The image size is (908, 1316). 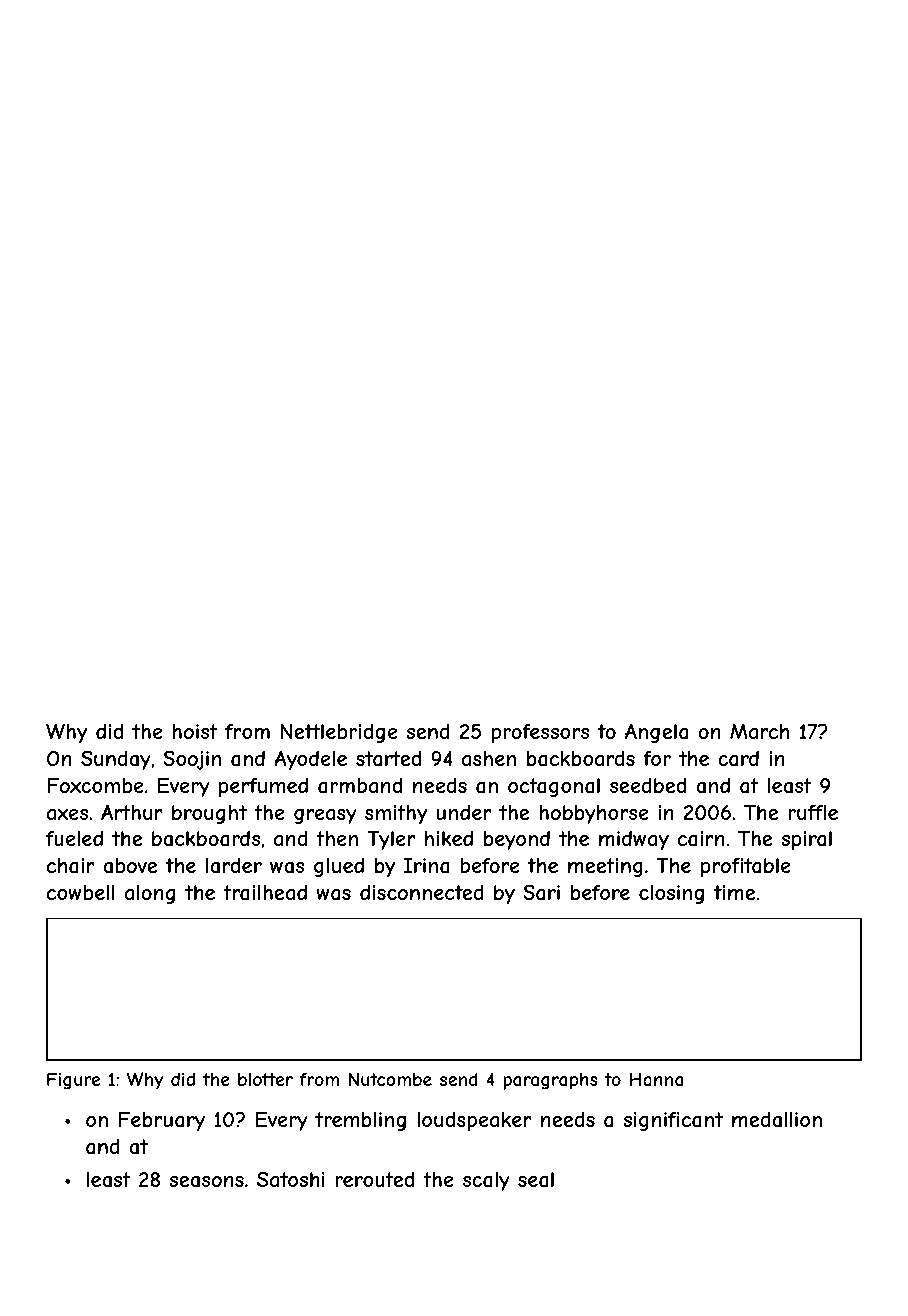 What do you see at coordinates (671, 894) in the screenshot?
I see `closing` at bounding box center [671, 894].
